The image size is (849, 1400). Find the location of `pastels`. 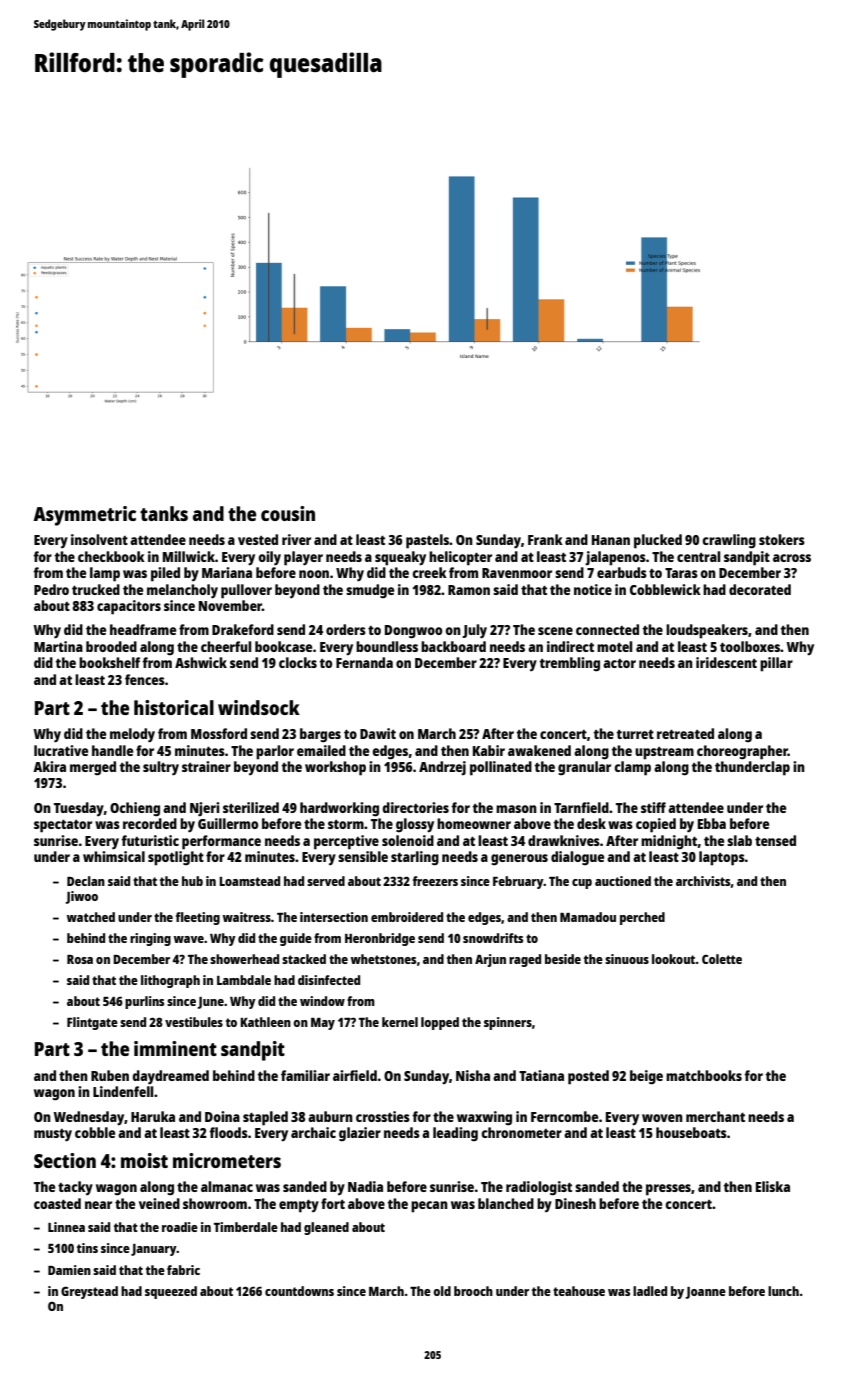

pastels is located at coordinates (427, 541).
